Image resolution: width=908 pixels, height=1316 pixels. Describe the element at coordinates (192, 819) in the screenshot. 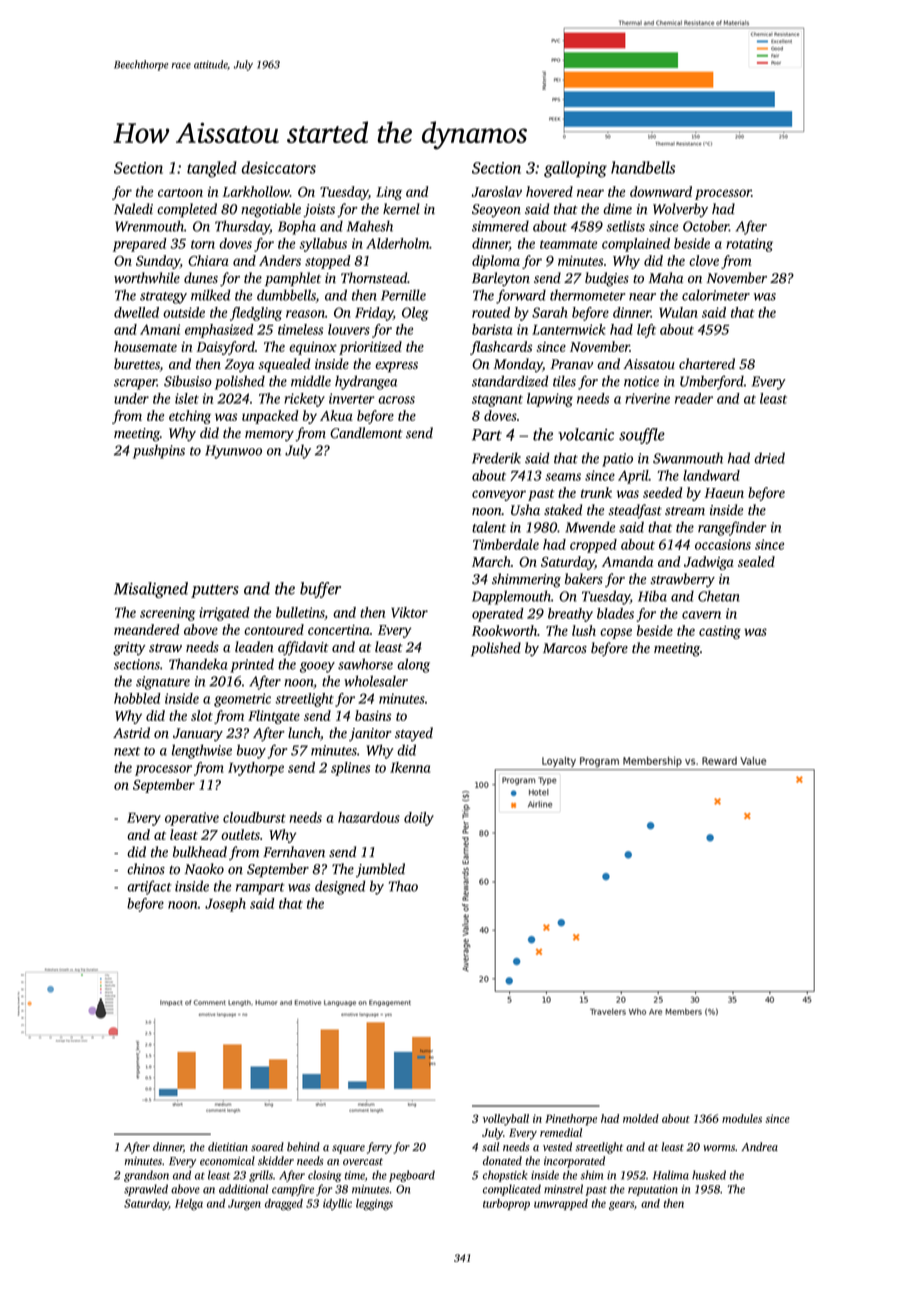

I see `operative` at that location.
